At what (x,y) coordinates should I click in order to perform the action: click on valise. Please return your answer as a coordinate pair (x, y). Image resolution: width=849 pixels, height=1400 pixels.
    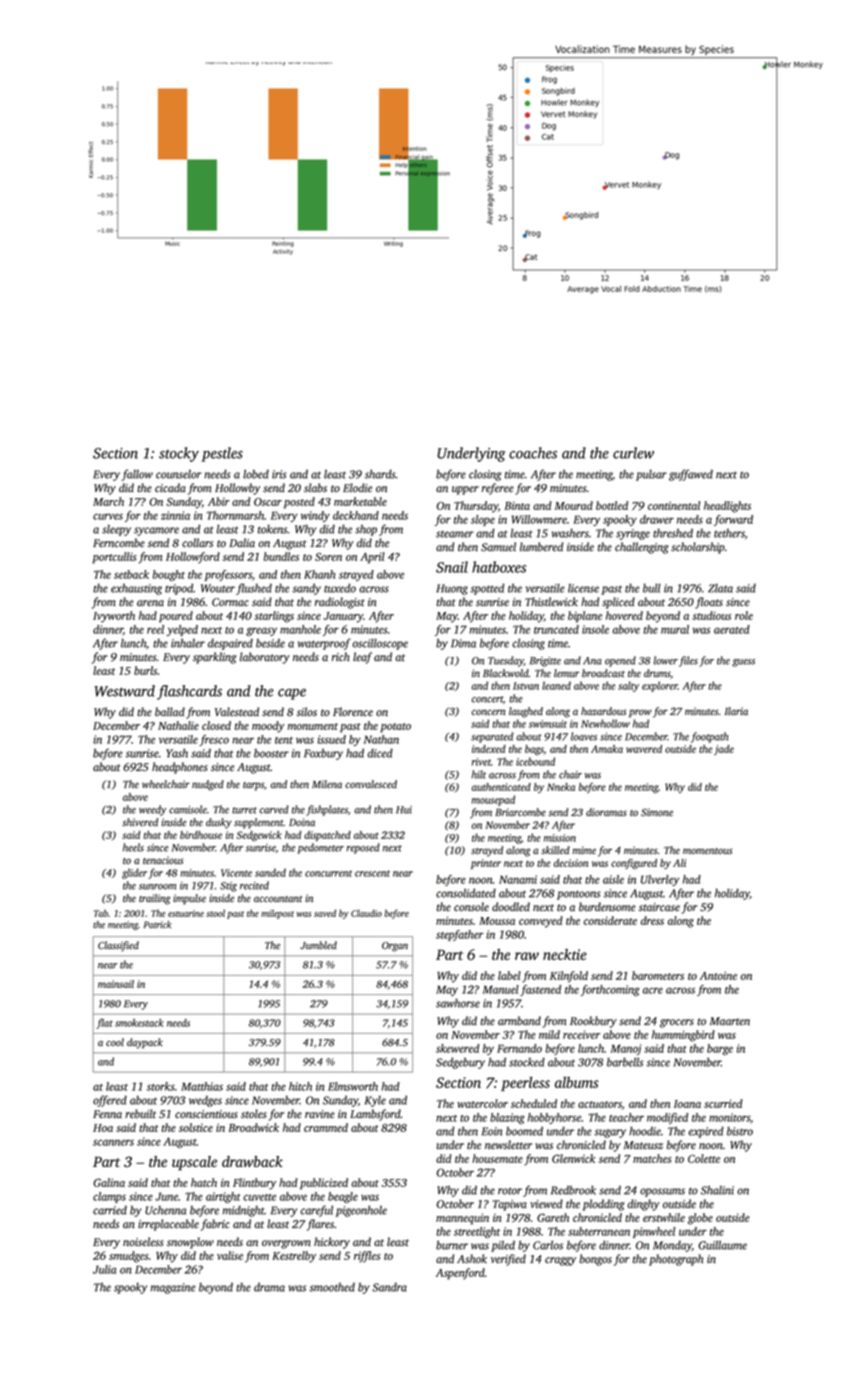
    Looking at the image, I should click on (230, 1255).
